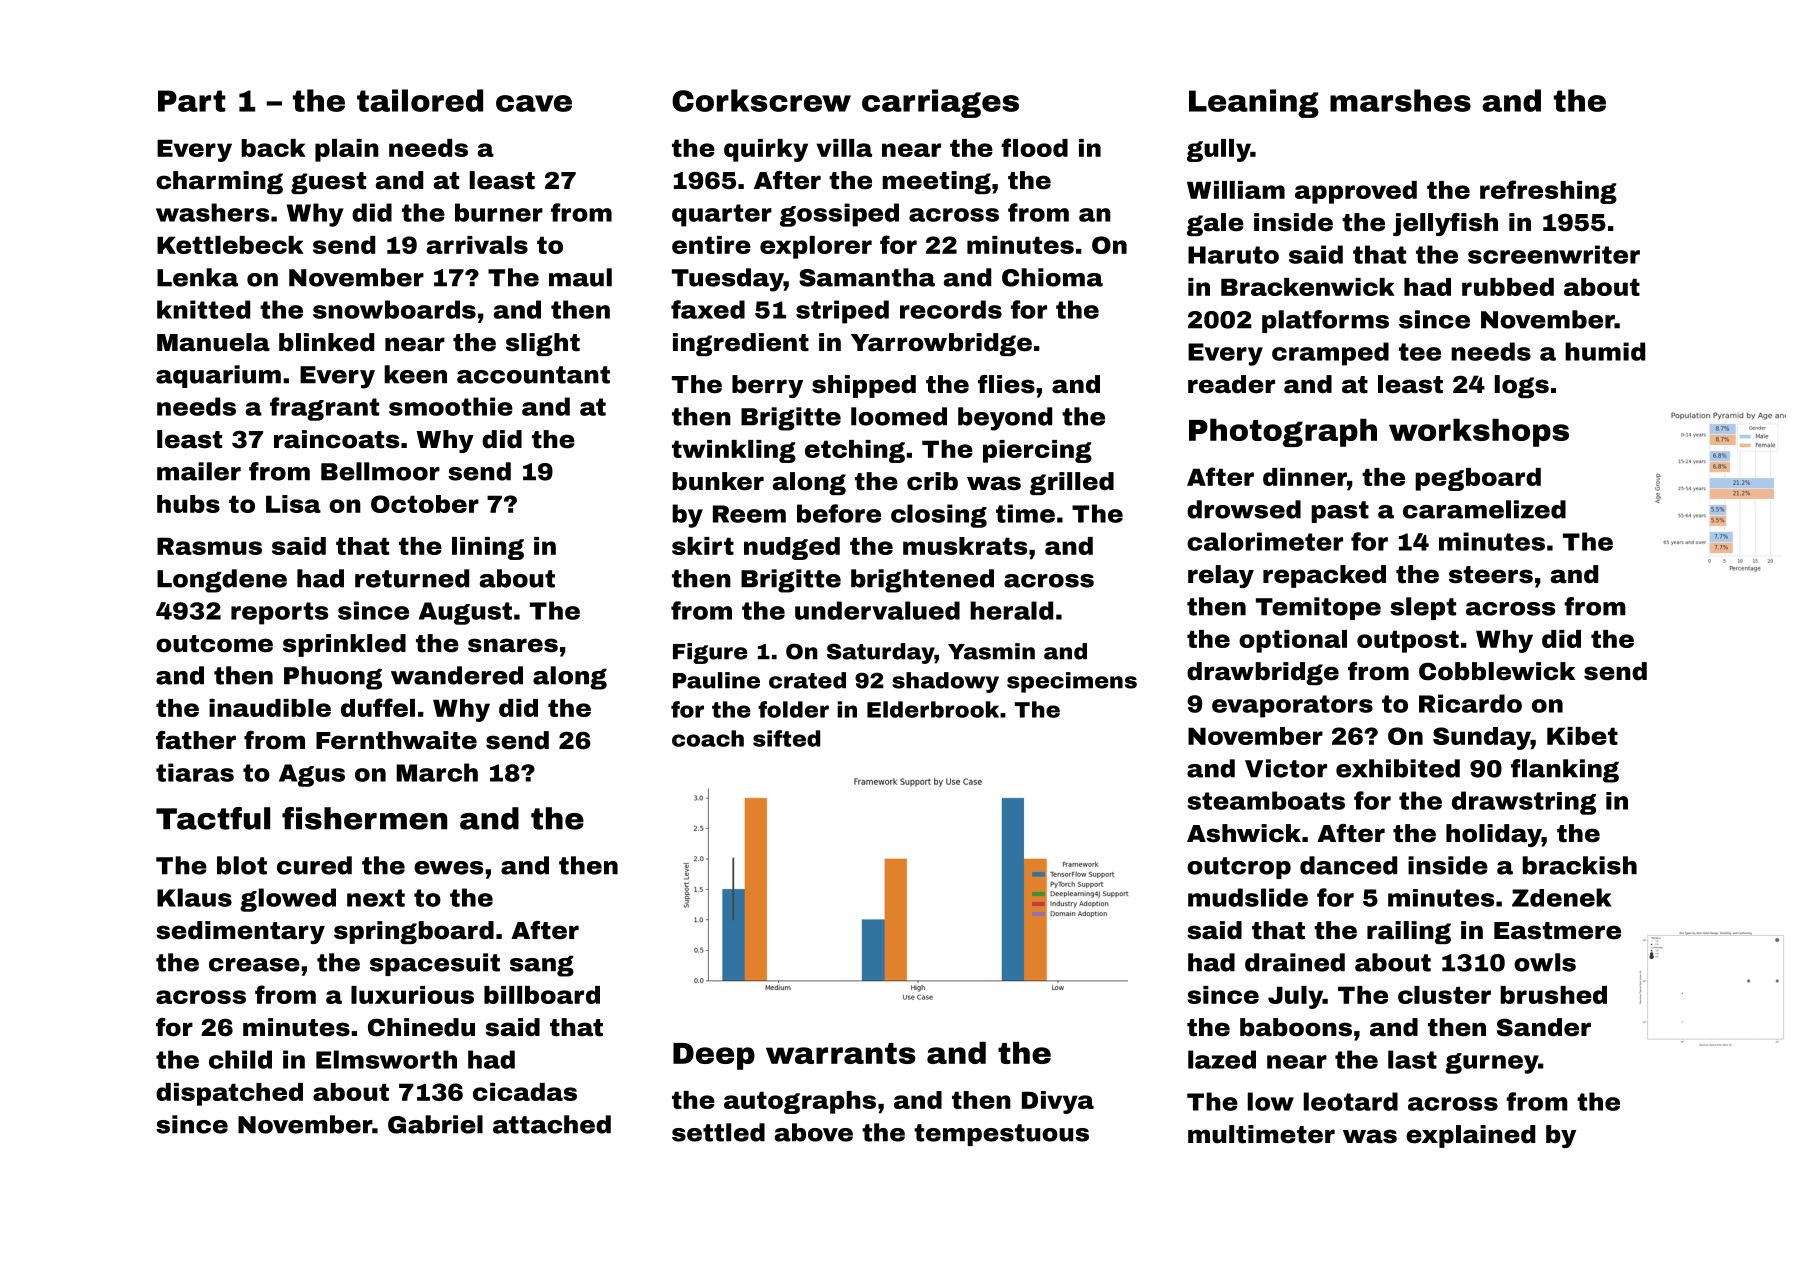  What do you see at coordinates (1582, 736) in the screenshot?
I see `Kibet` at bounding box center [1582, 736].
